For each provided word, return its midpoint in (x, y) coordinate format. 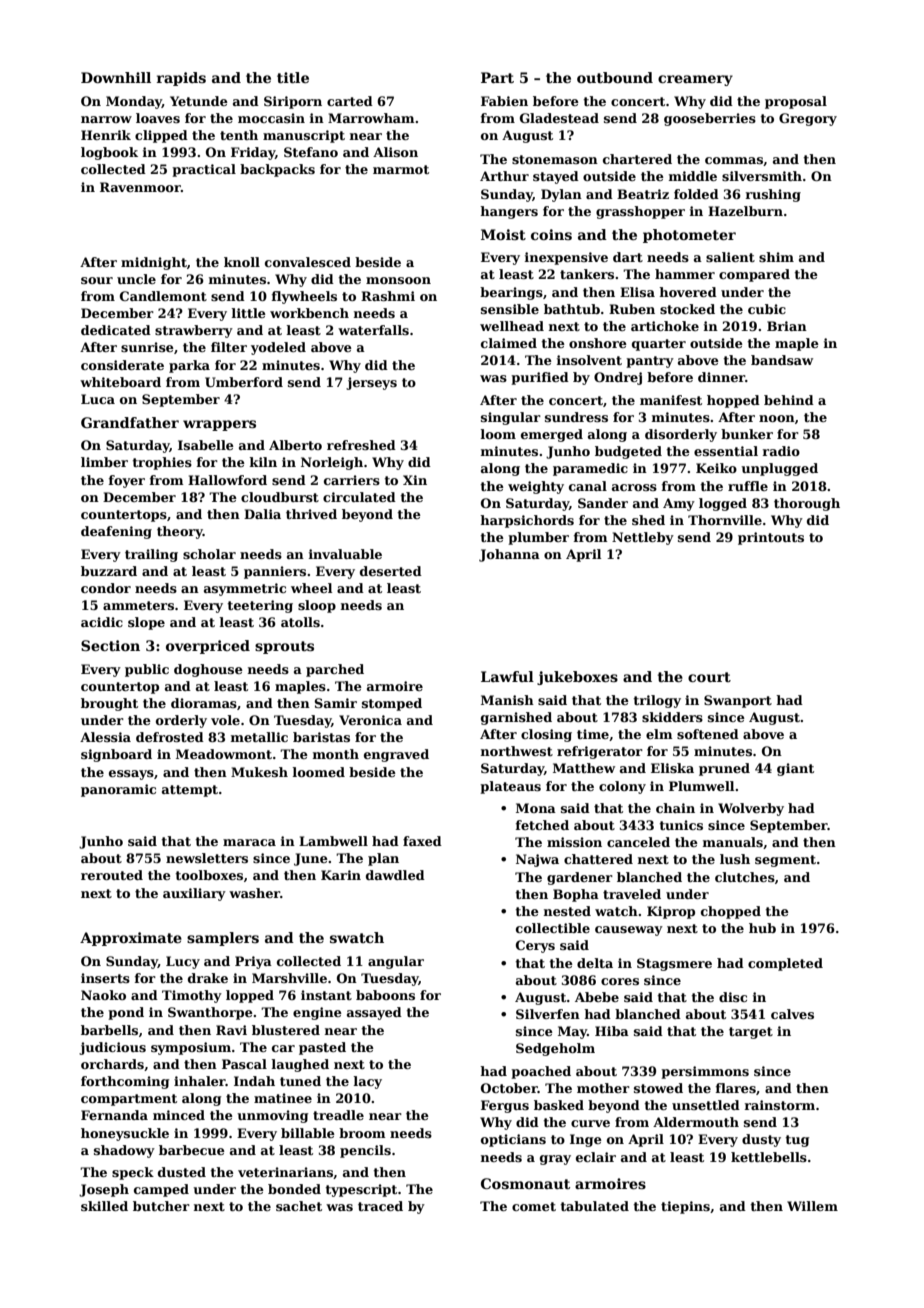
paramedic (590, 469)
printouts (771, 538)
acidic (102, 622)
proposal (796, 102)
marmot (401, 169)
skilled (104, 1206)
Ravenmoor (140, 187)
